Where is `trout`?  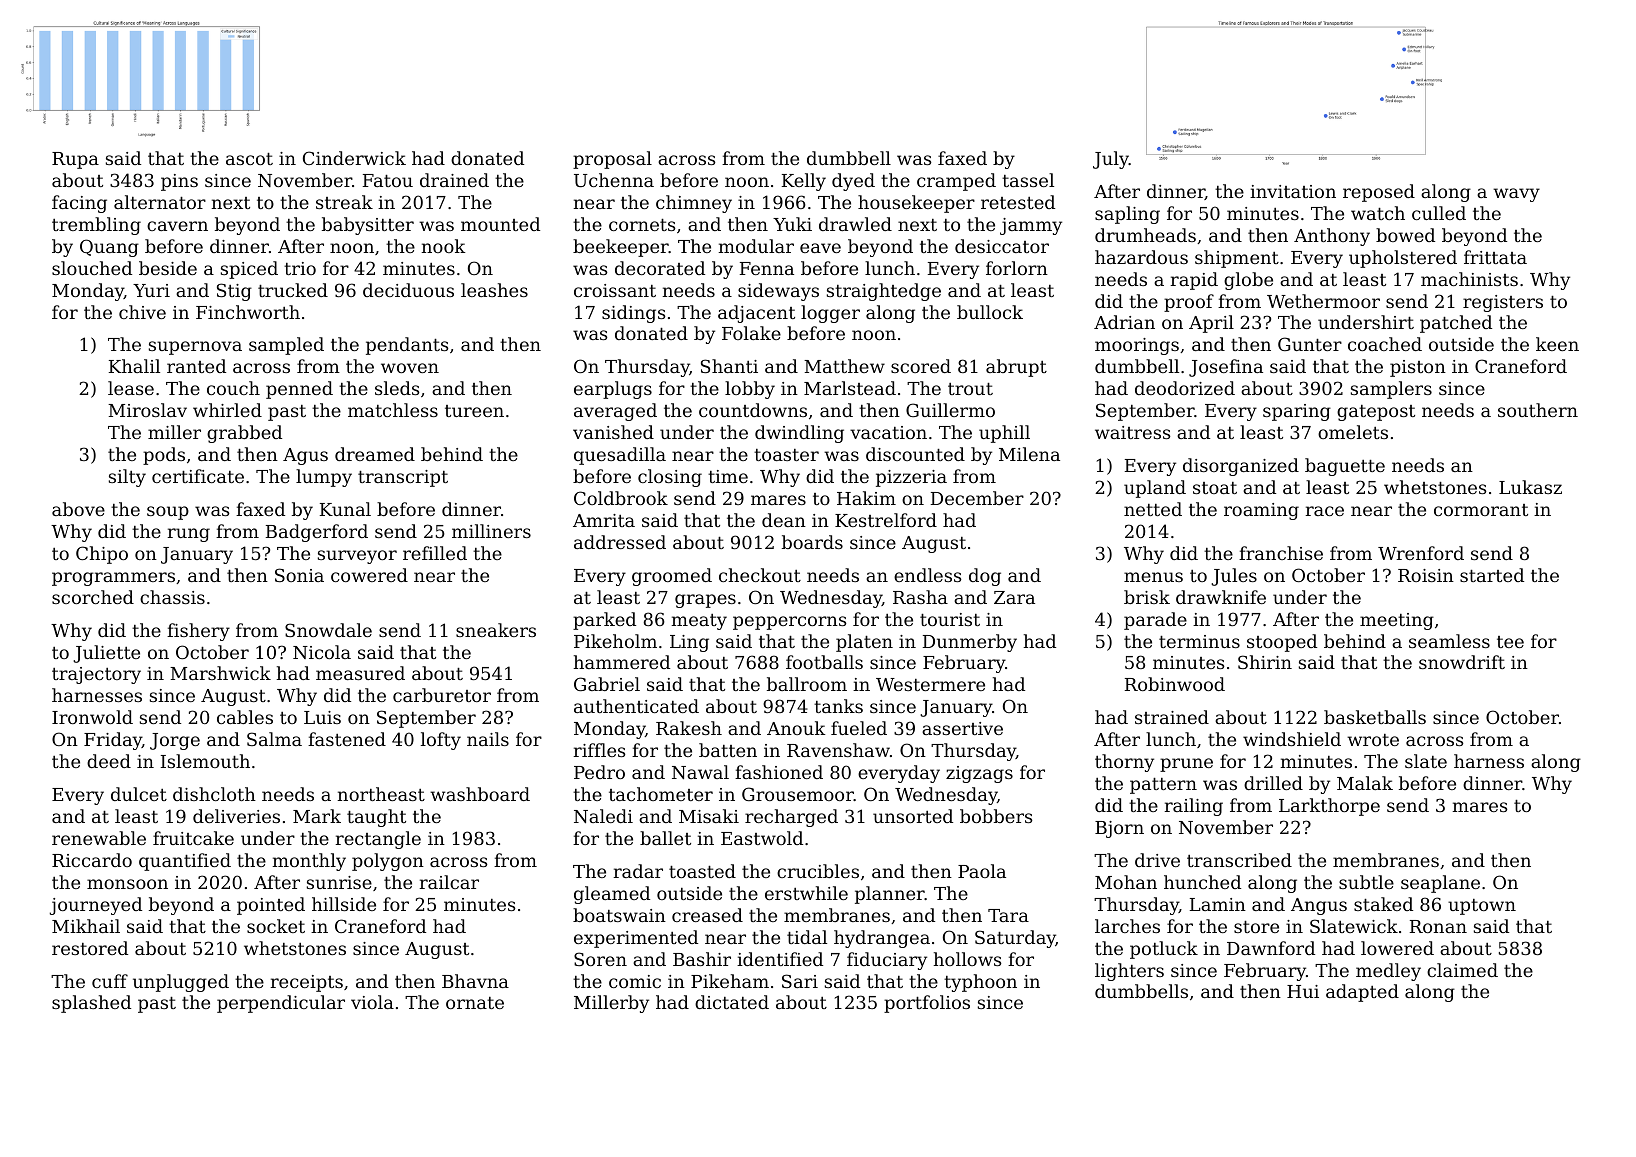 trout is located at coordinates (970, 389).
